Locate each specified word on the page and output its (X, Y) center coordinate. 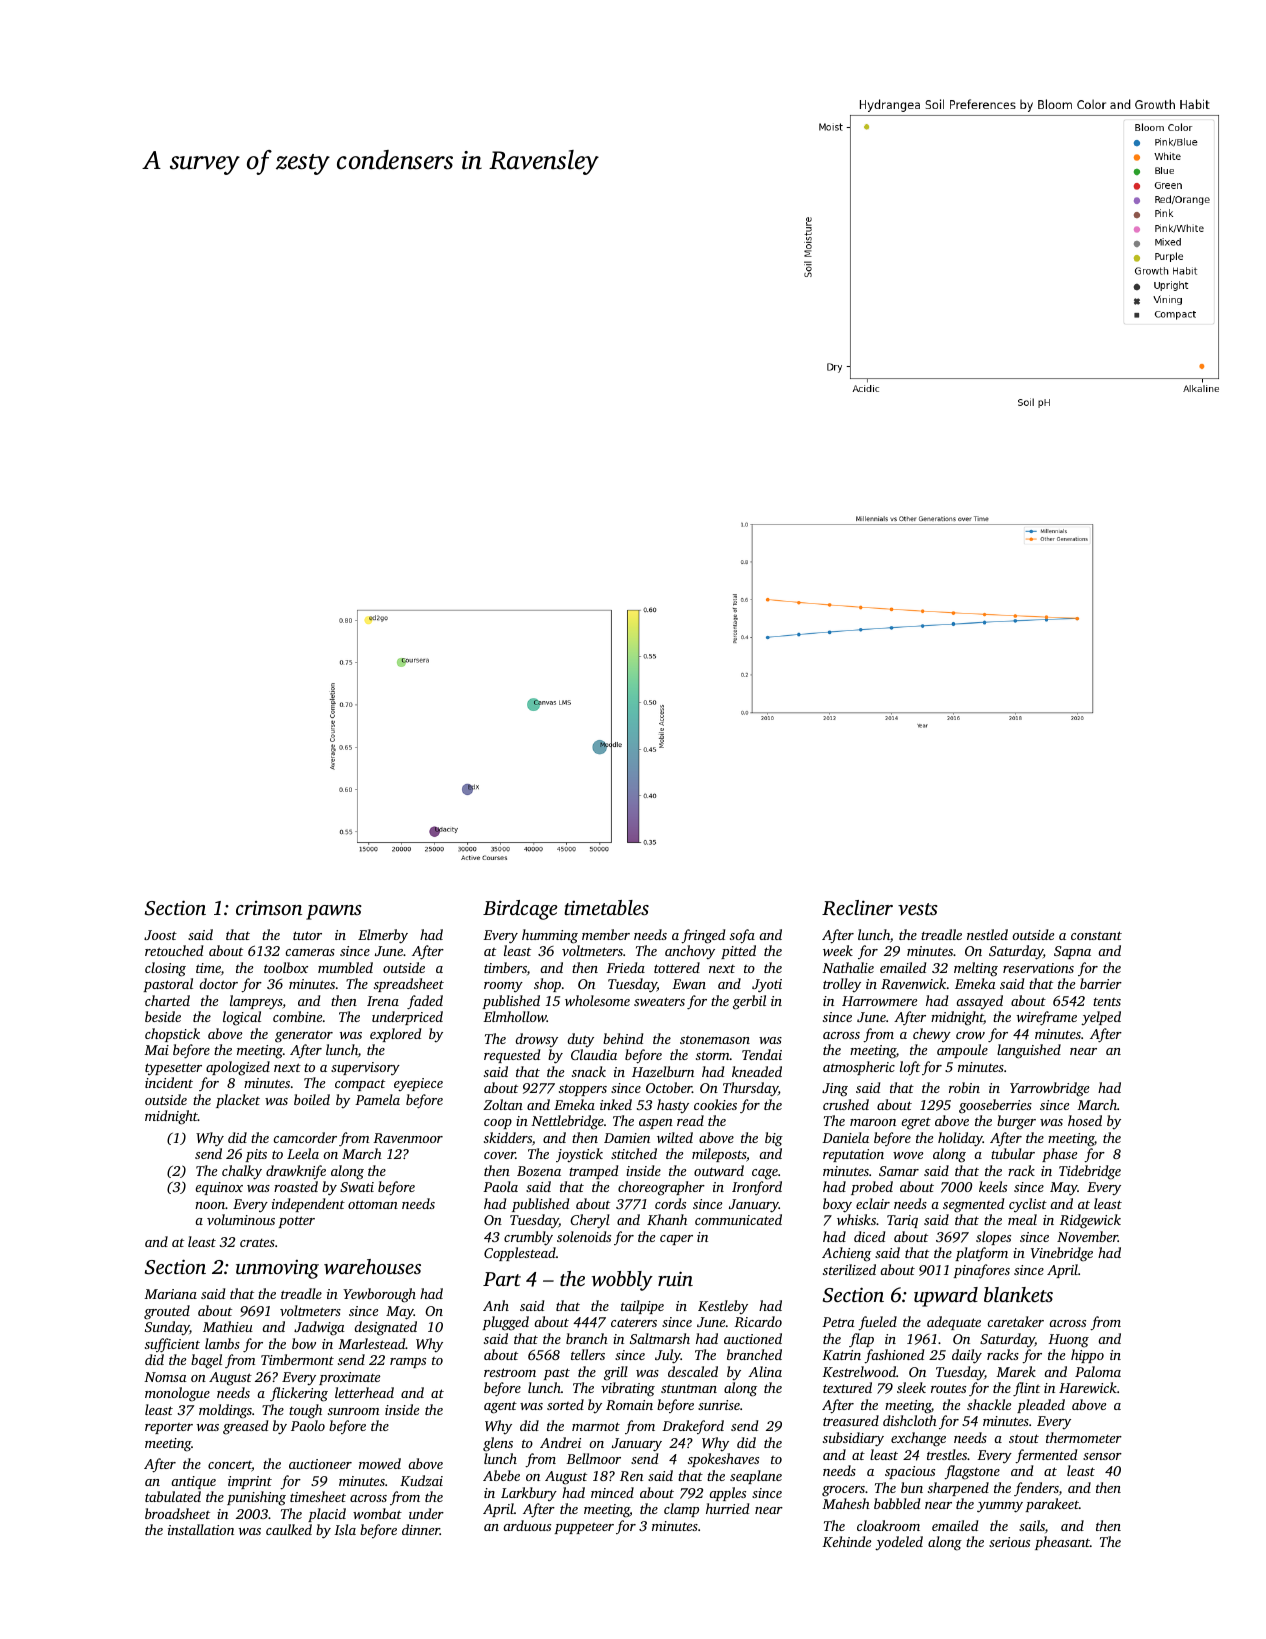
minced (612, 1492)
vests (918, 909)
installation (201, 1529)
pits (256, 1155)
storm (713, 1056)
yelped (1101, 1018)
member (606, 934)
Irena (383, 1001)
